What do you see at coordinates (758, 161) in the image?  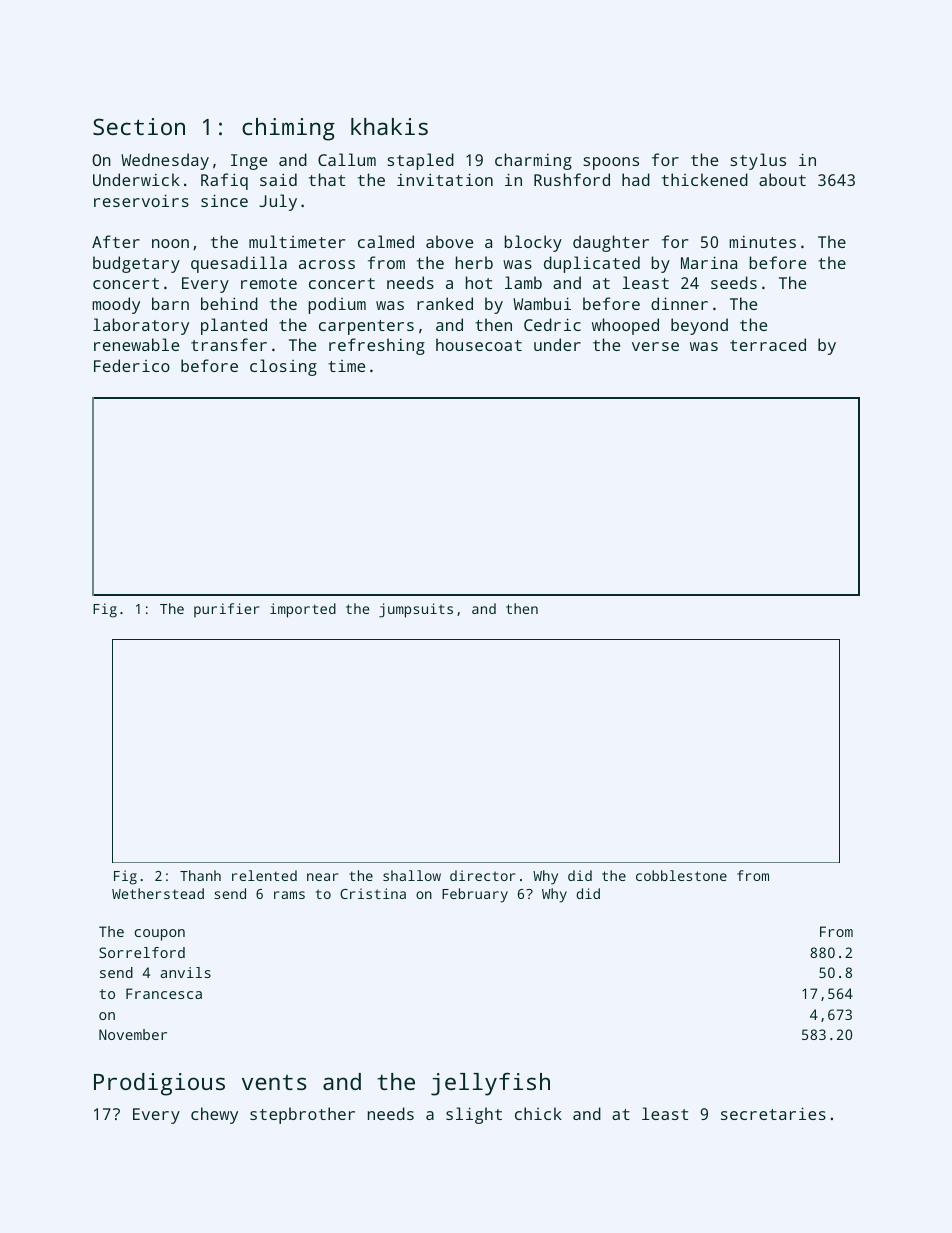 I see `stylus` at bounding box center [758, 161].
